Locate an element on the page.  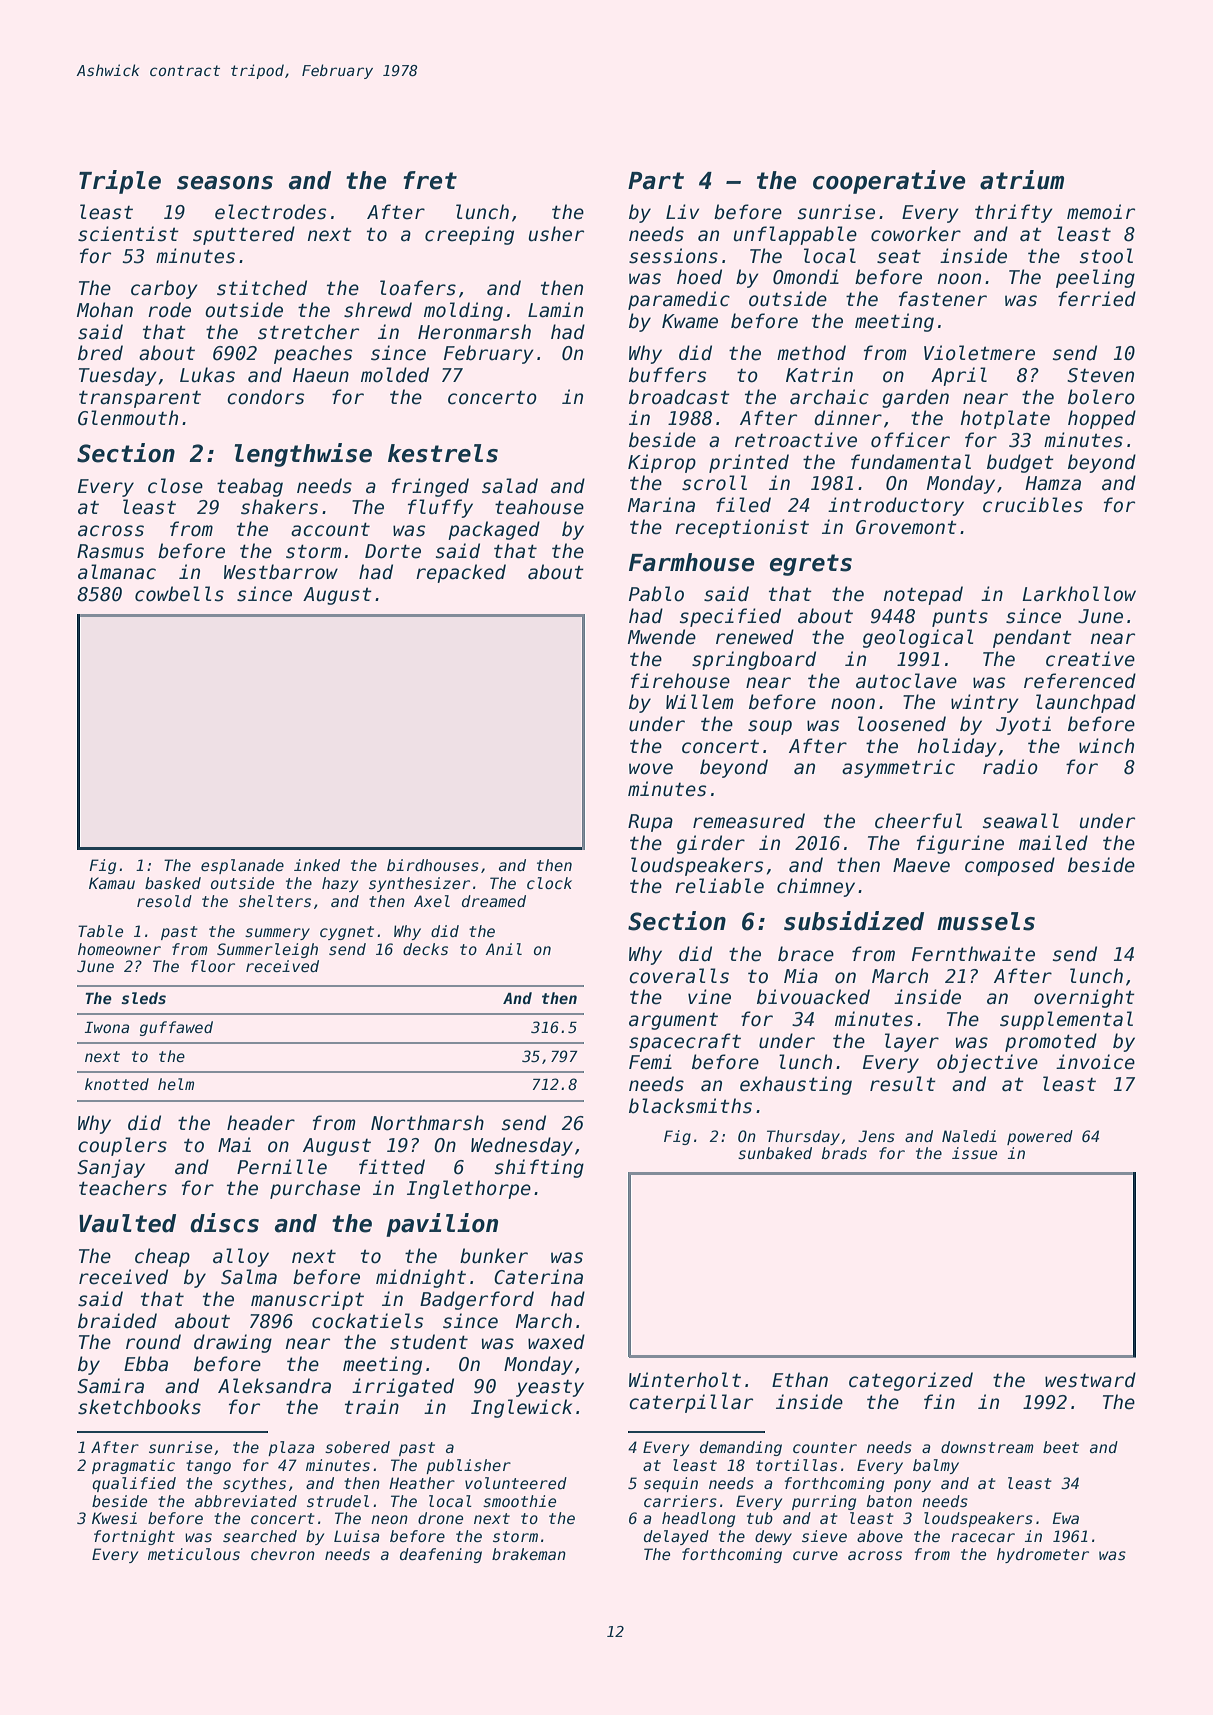
Luisa is located at coordinates (357, 1536).
